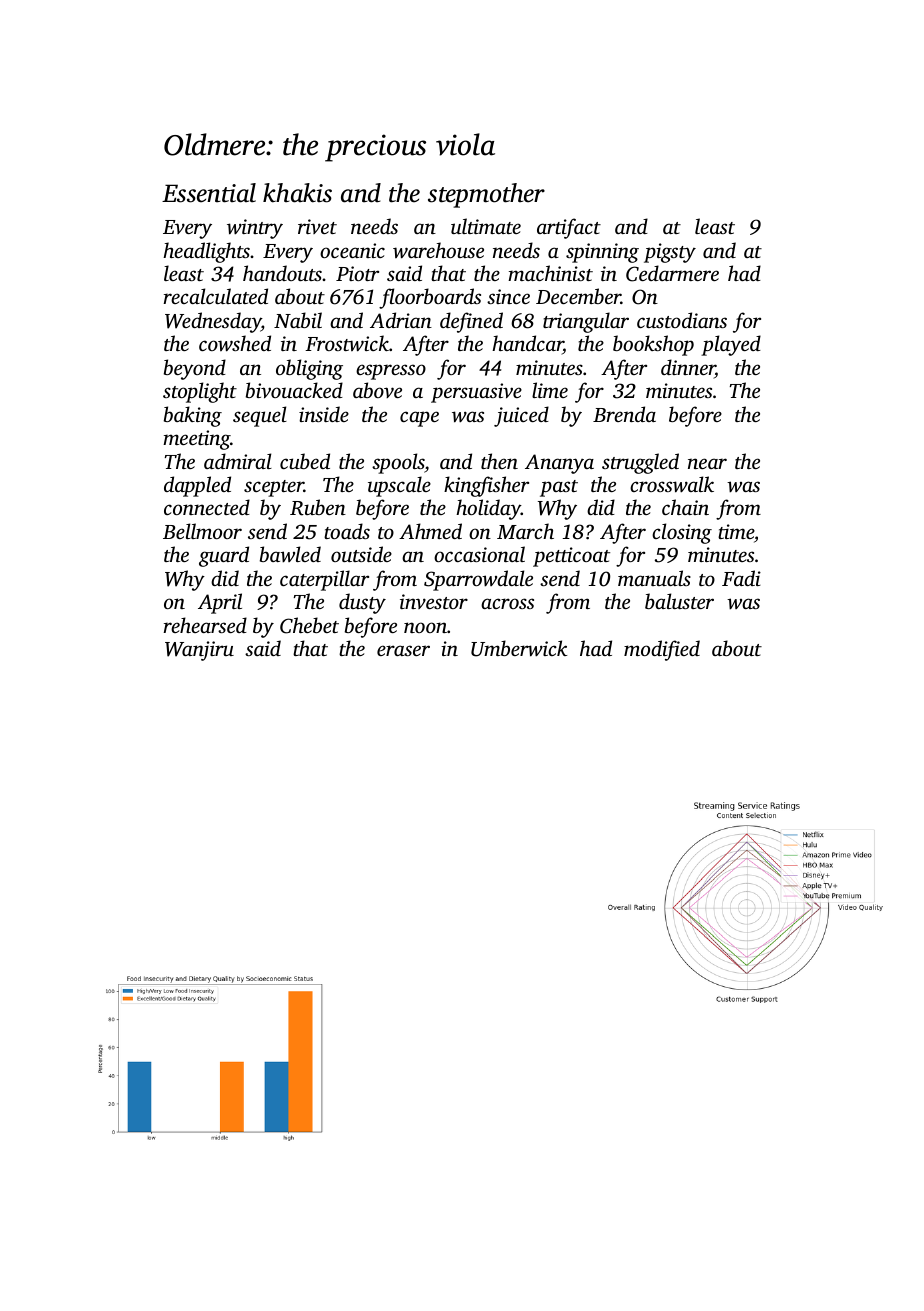 The height and width of the screenshot is (1311, 924). I want to click on Frostwick, so click(347, 343).
